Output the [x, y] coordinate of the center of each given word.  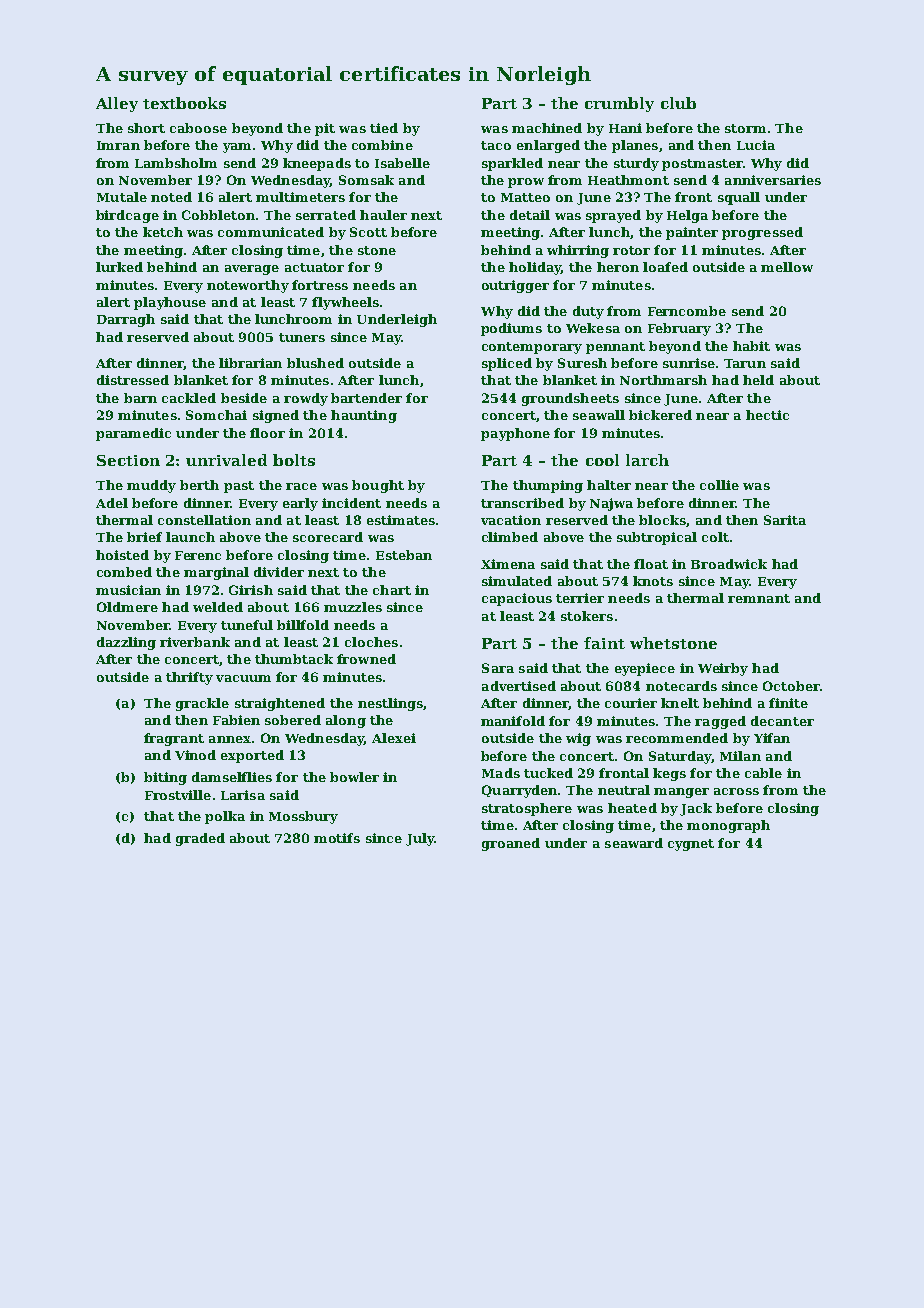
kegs [669, 774]
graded [200, 839]
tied [384, 128]
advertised [519, 686]
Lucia [756, 145]
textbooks [184, 103]
